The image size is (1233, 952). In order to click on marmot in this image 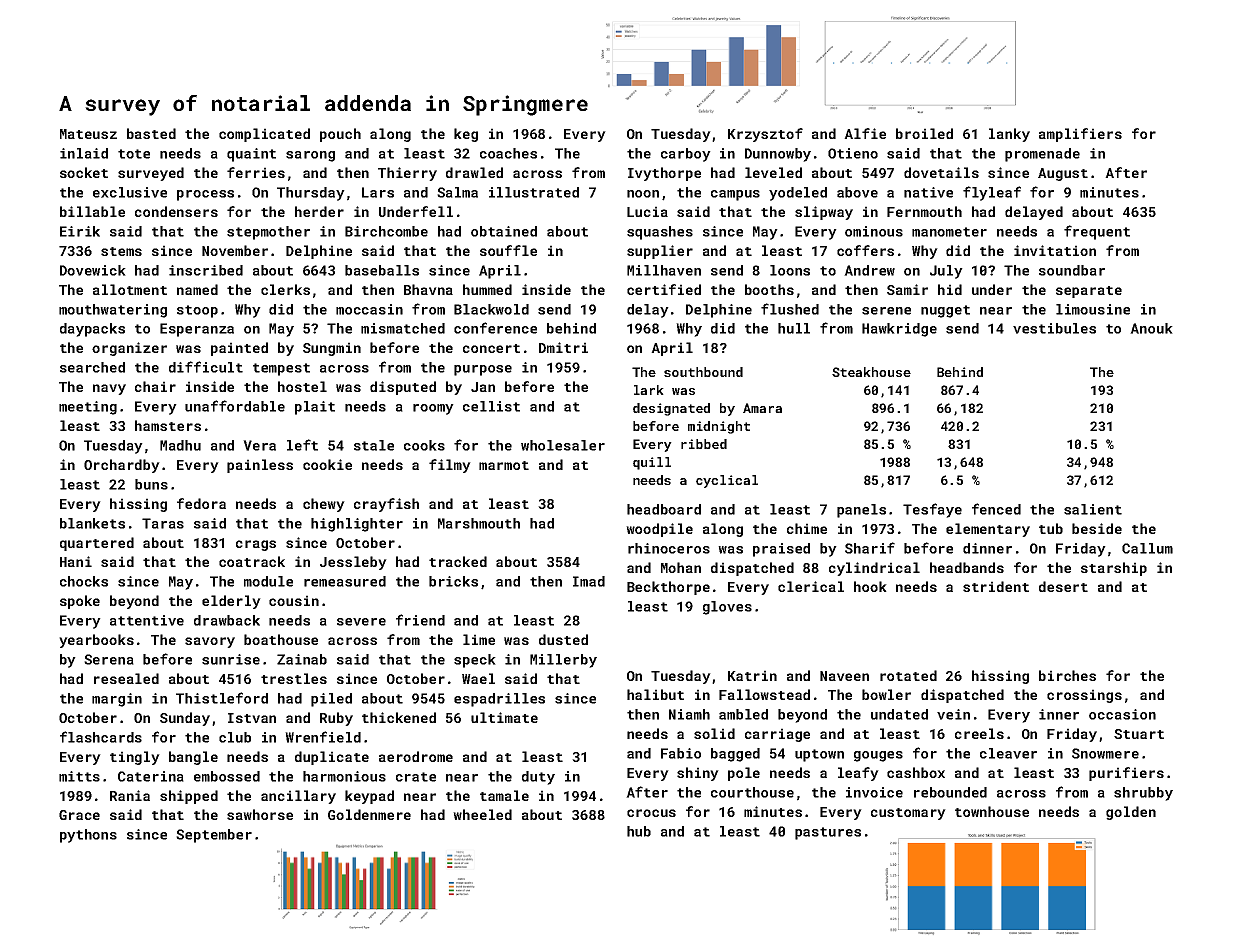, I will do `click(504, 465)`.
